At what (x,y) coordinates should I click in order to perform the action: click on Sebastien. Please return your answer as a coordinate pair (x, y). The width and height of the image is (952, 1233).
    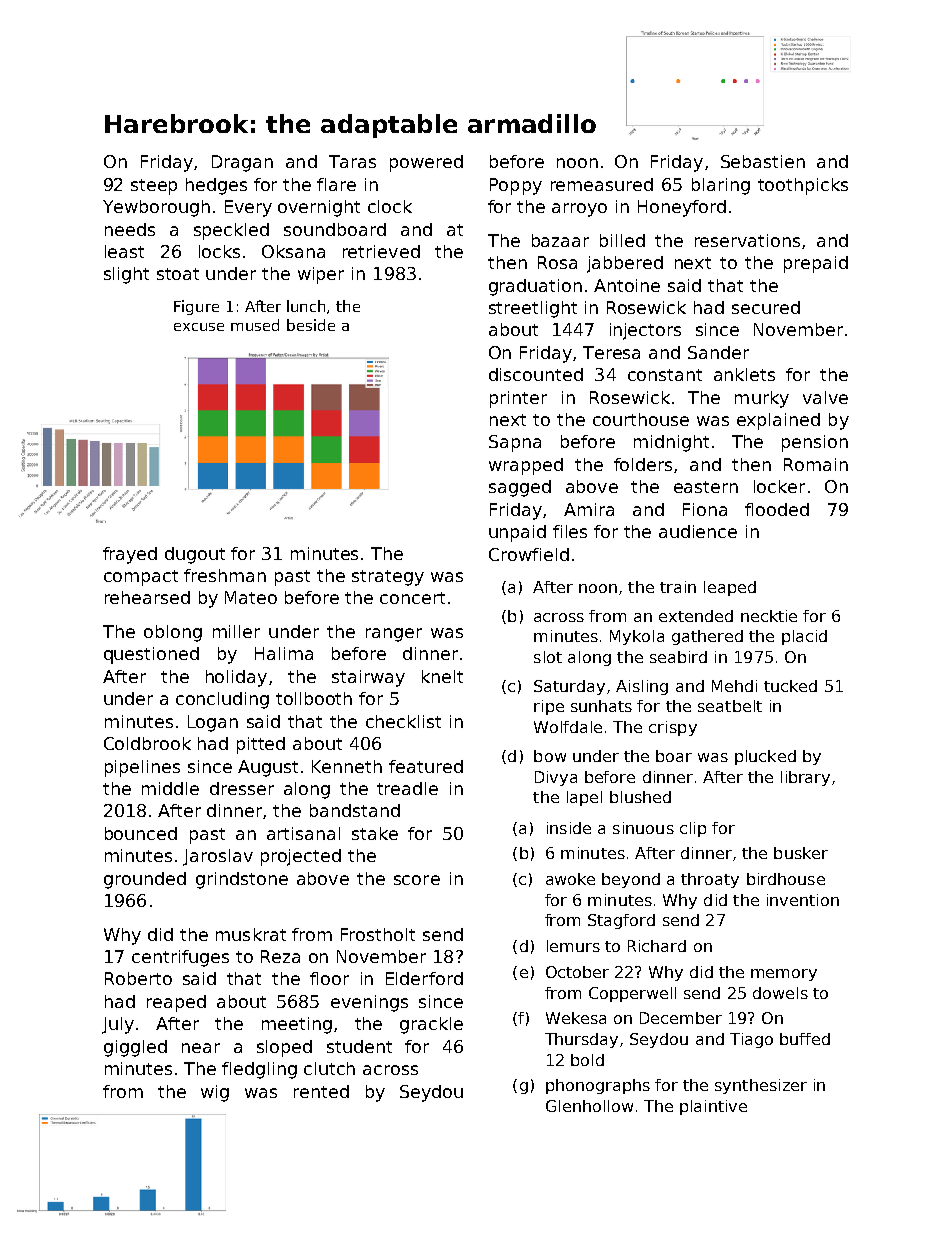
    Looking at the image, I should click on (763, 161).
